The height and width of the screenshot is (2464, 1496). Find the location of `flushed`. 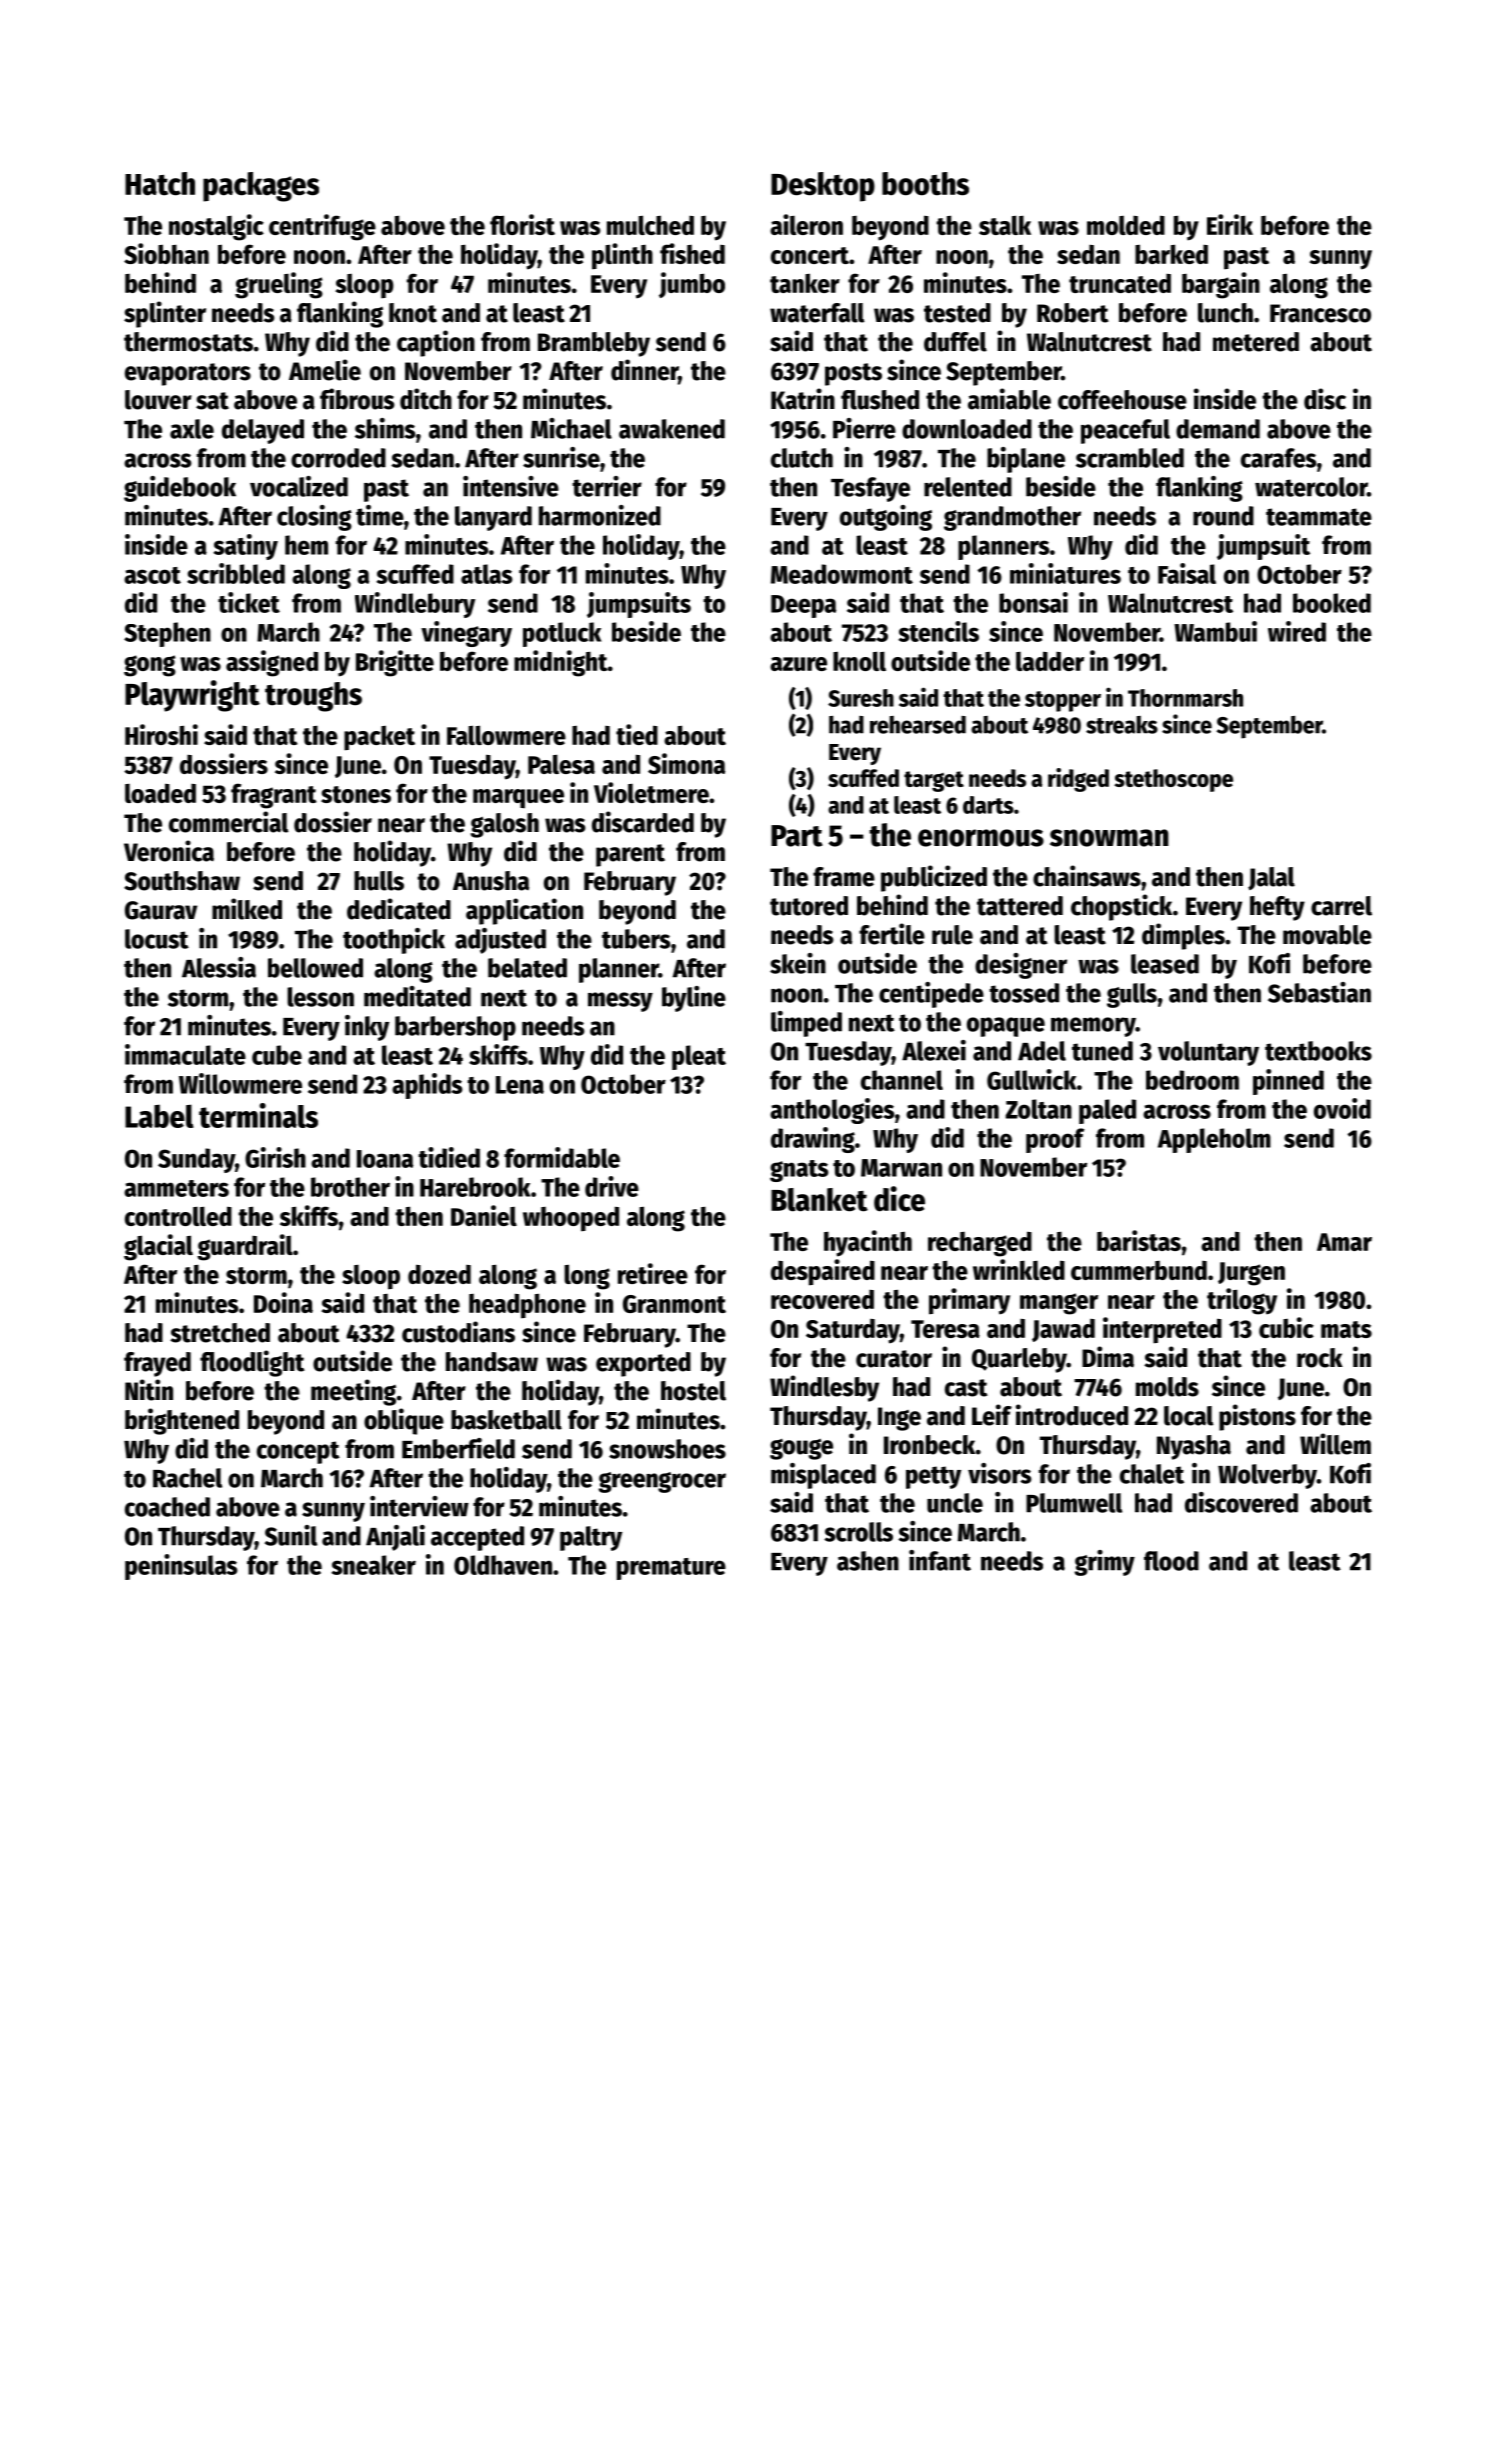

flushed is located at coordinates (880, 400).
